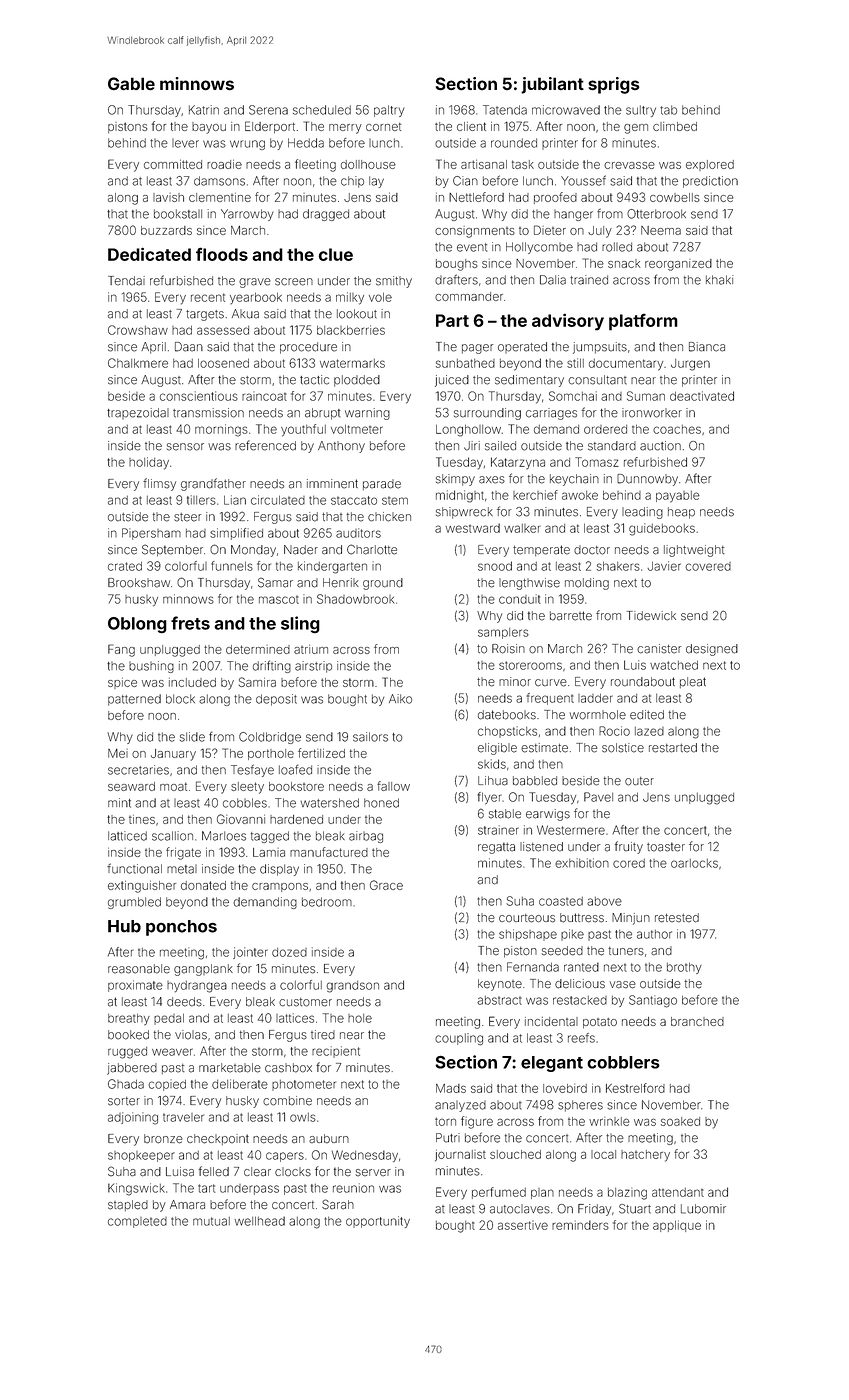  Describe the element at coordinates (135, 986) in the document. I see `proximate` at that location.
